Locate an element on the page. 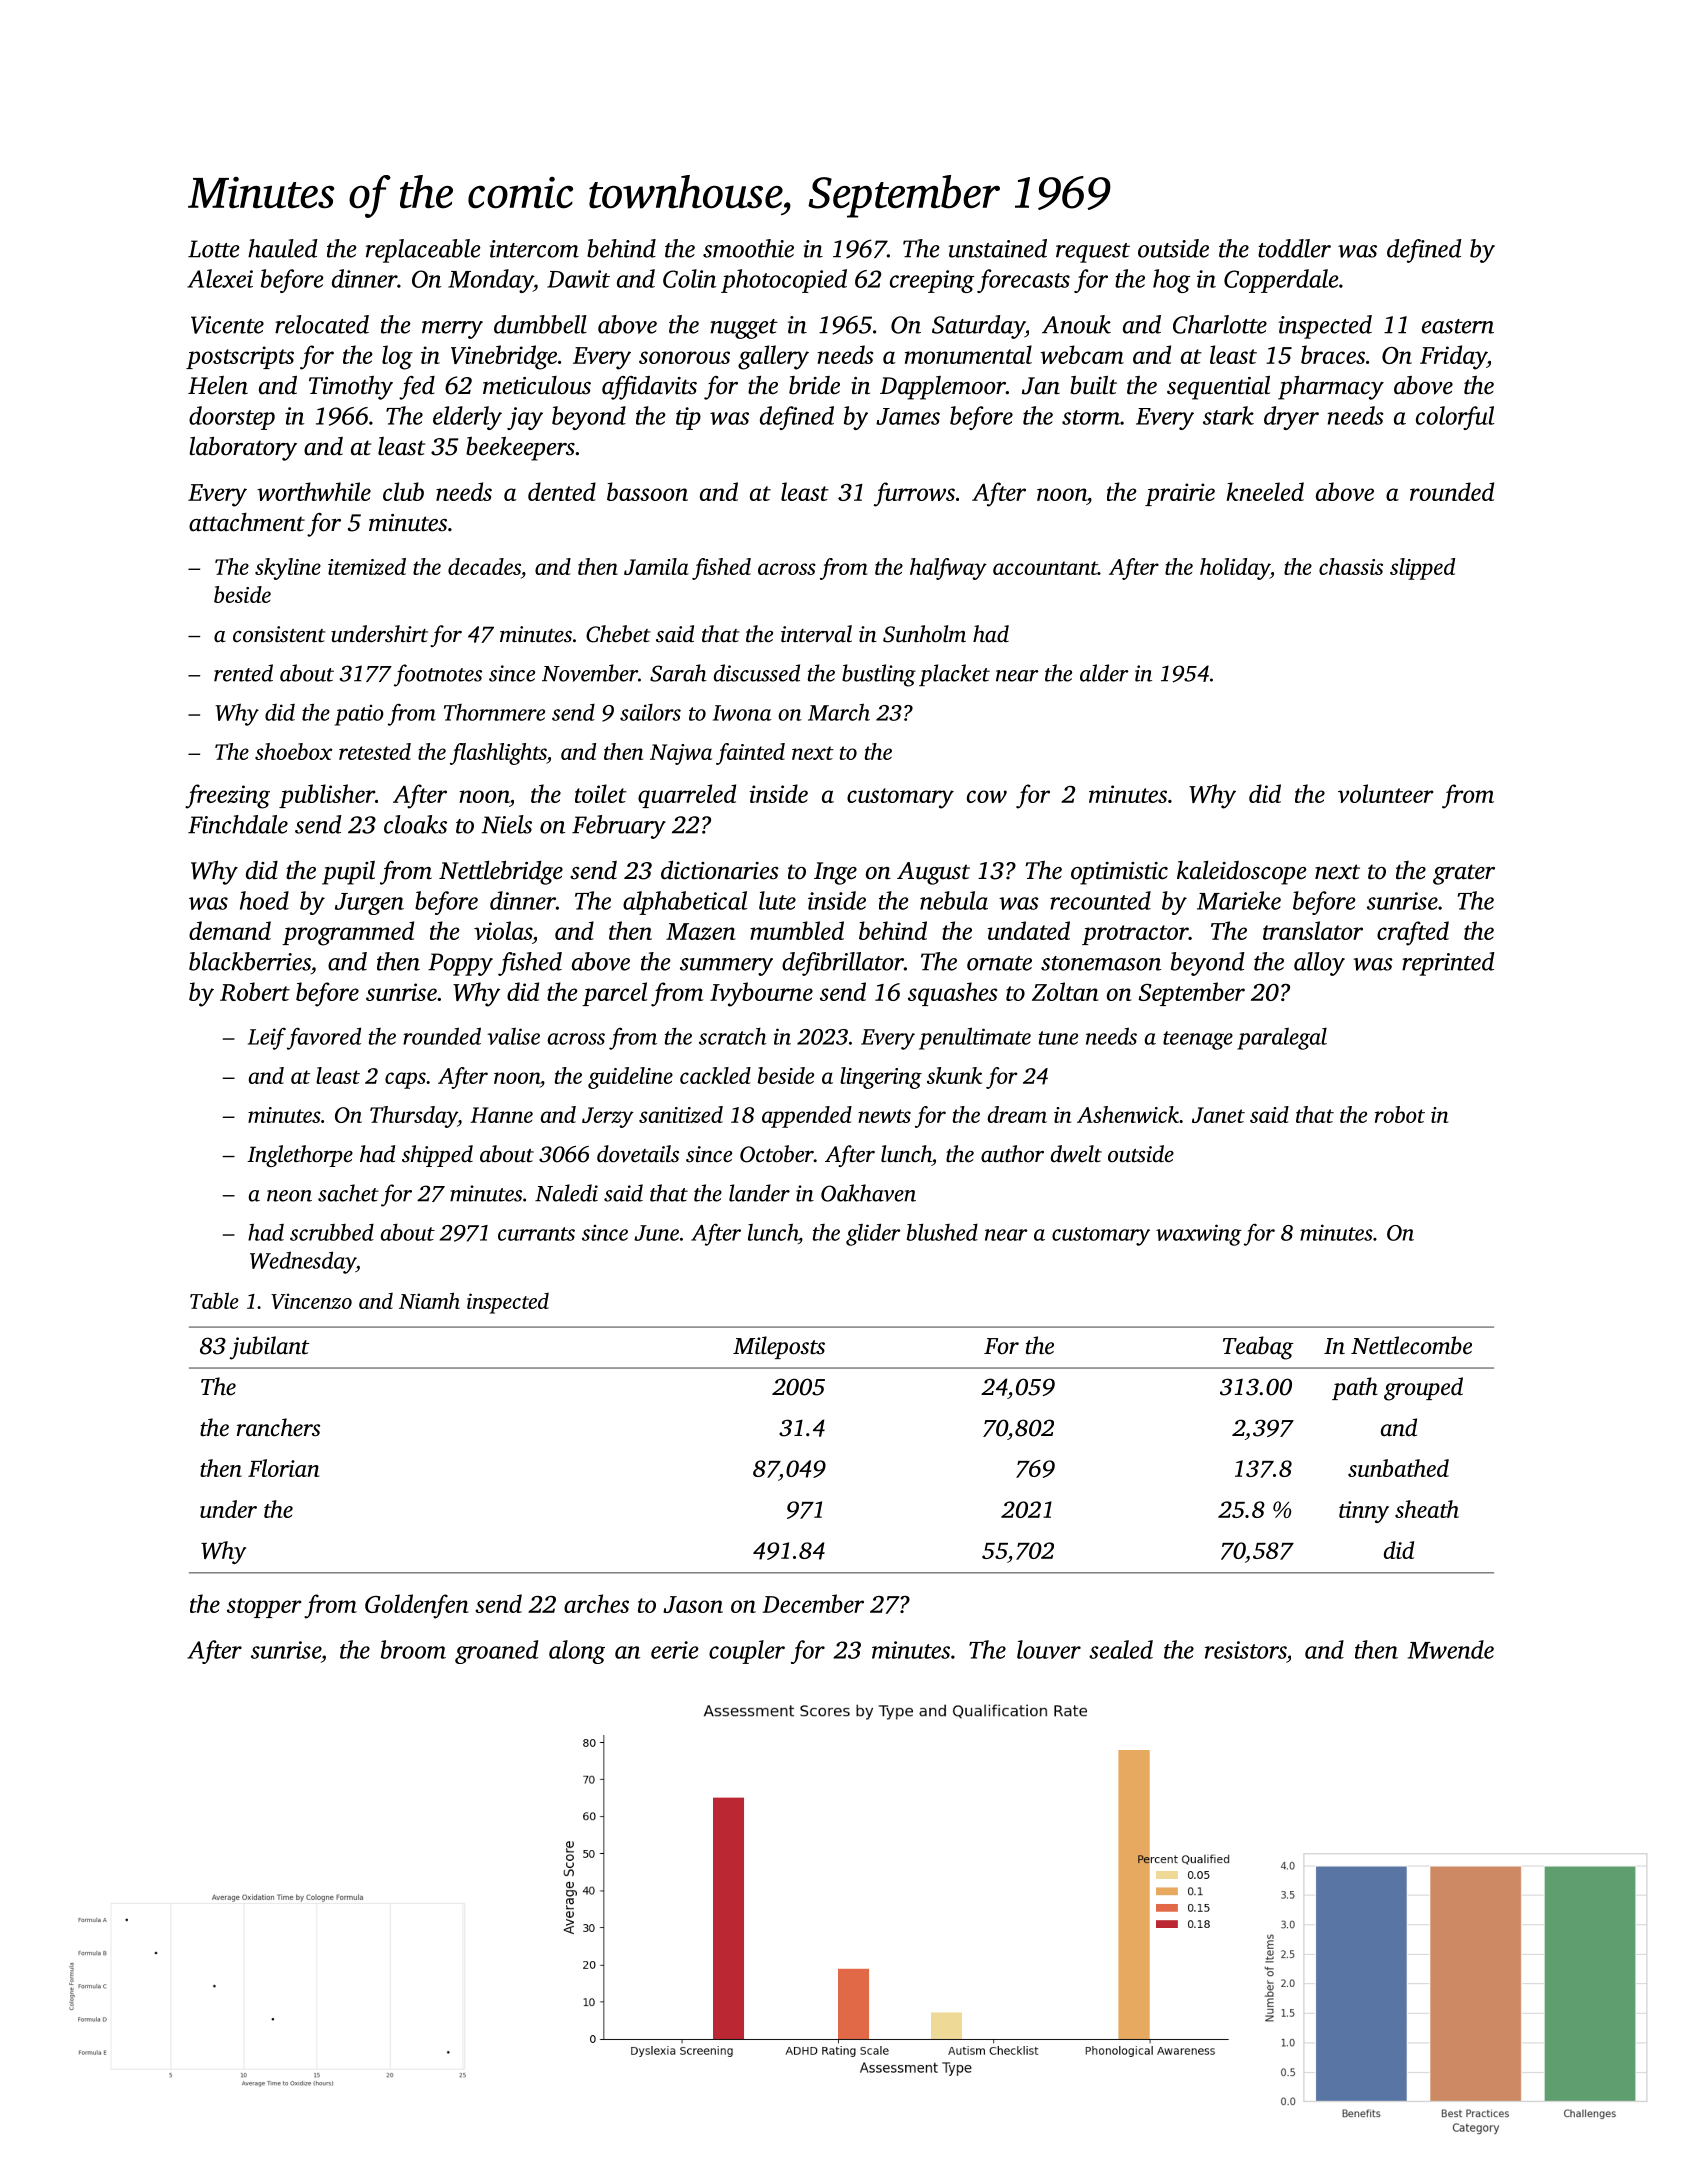 The image size is (1683, 2178). storm is located at coordinates (1091, 417).
